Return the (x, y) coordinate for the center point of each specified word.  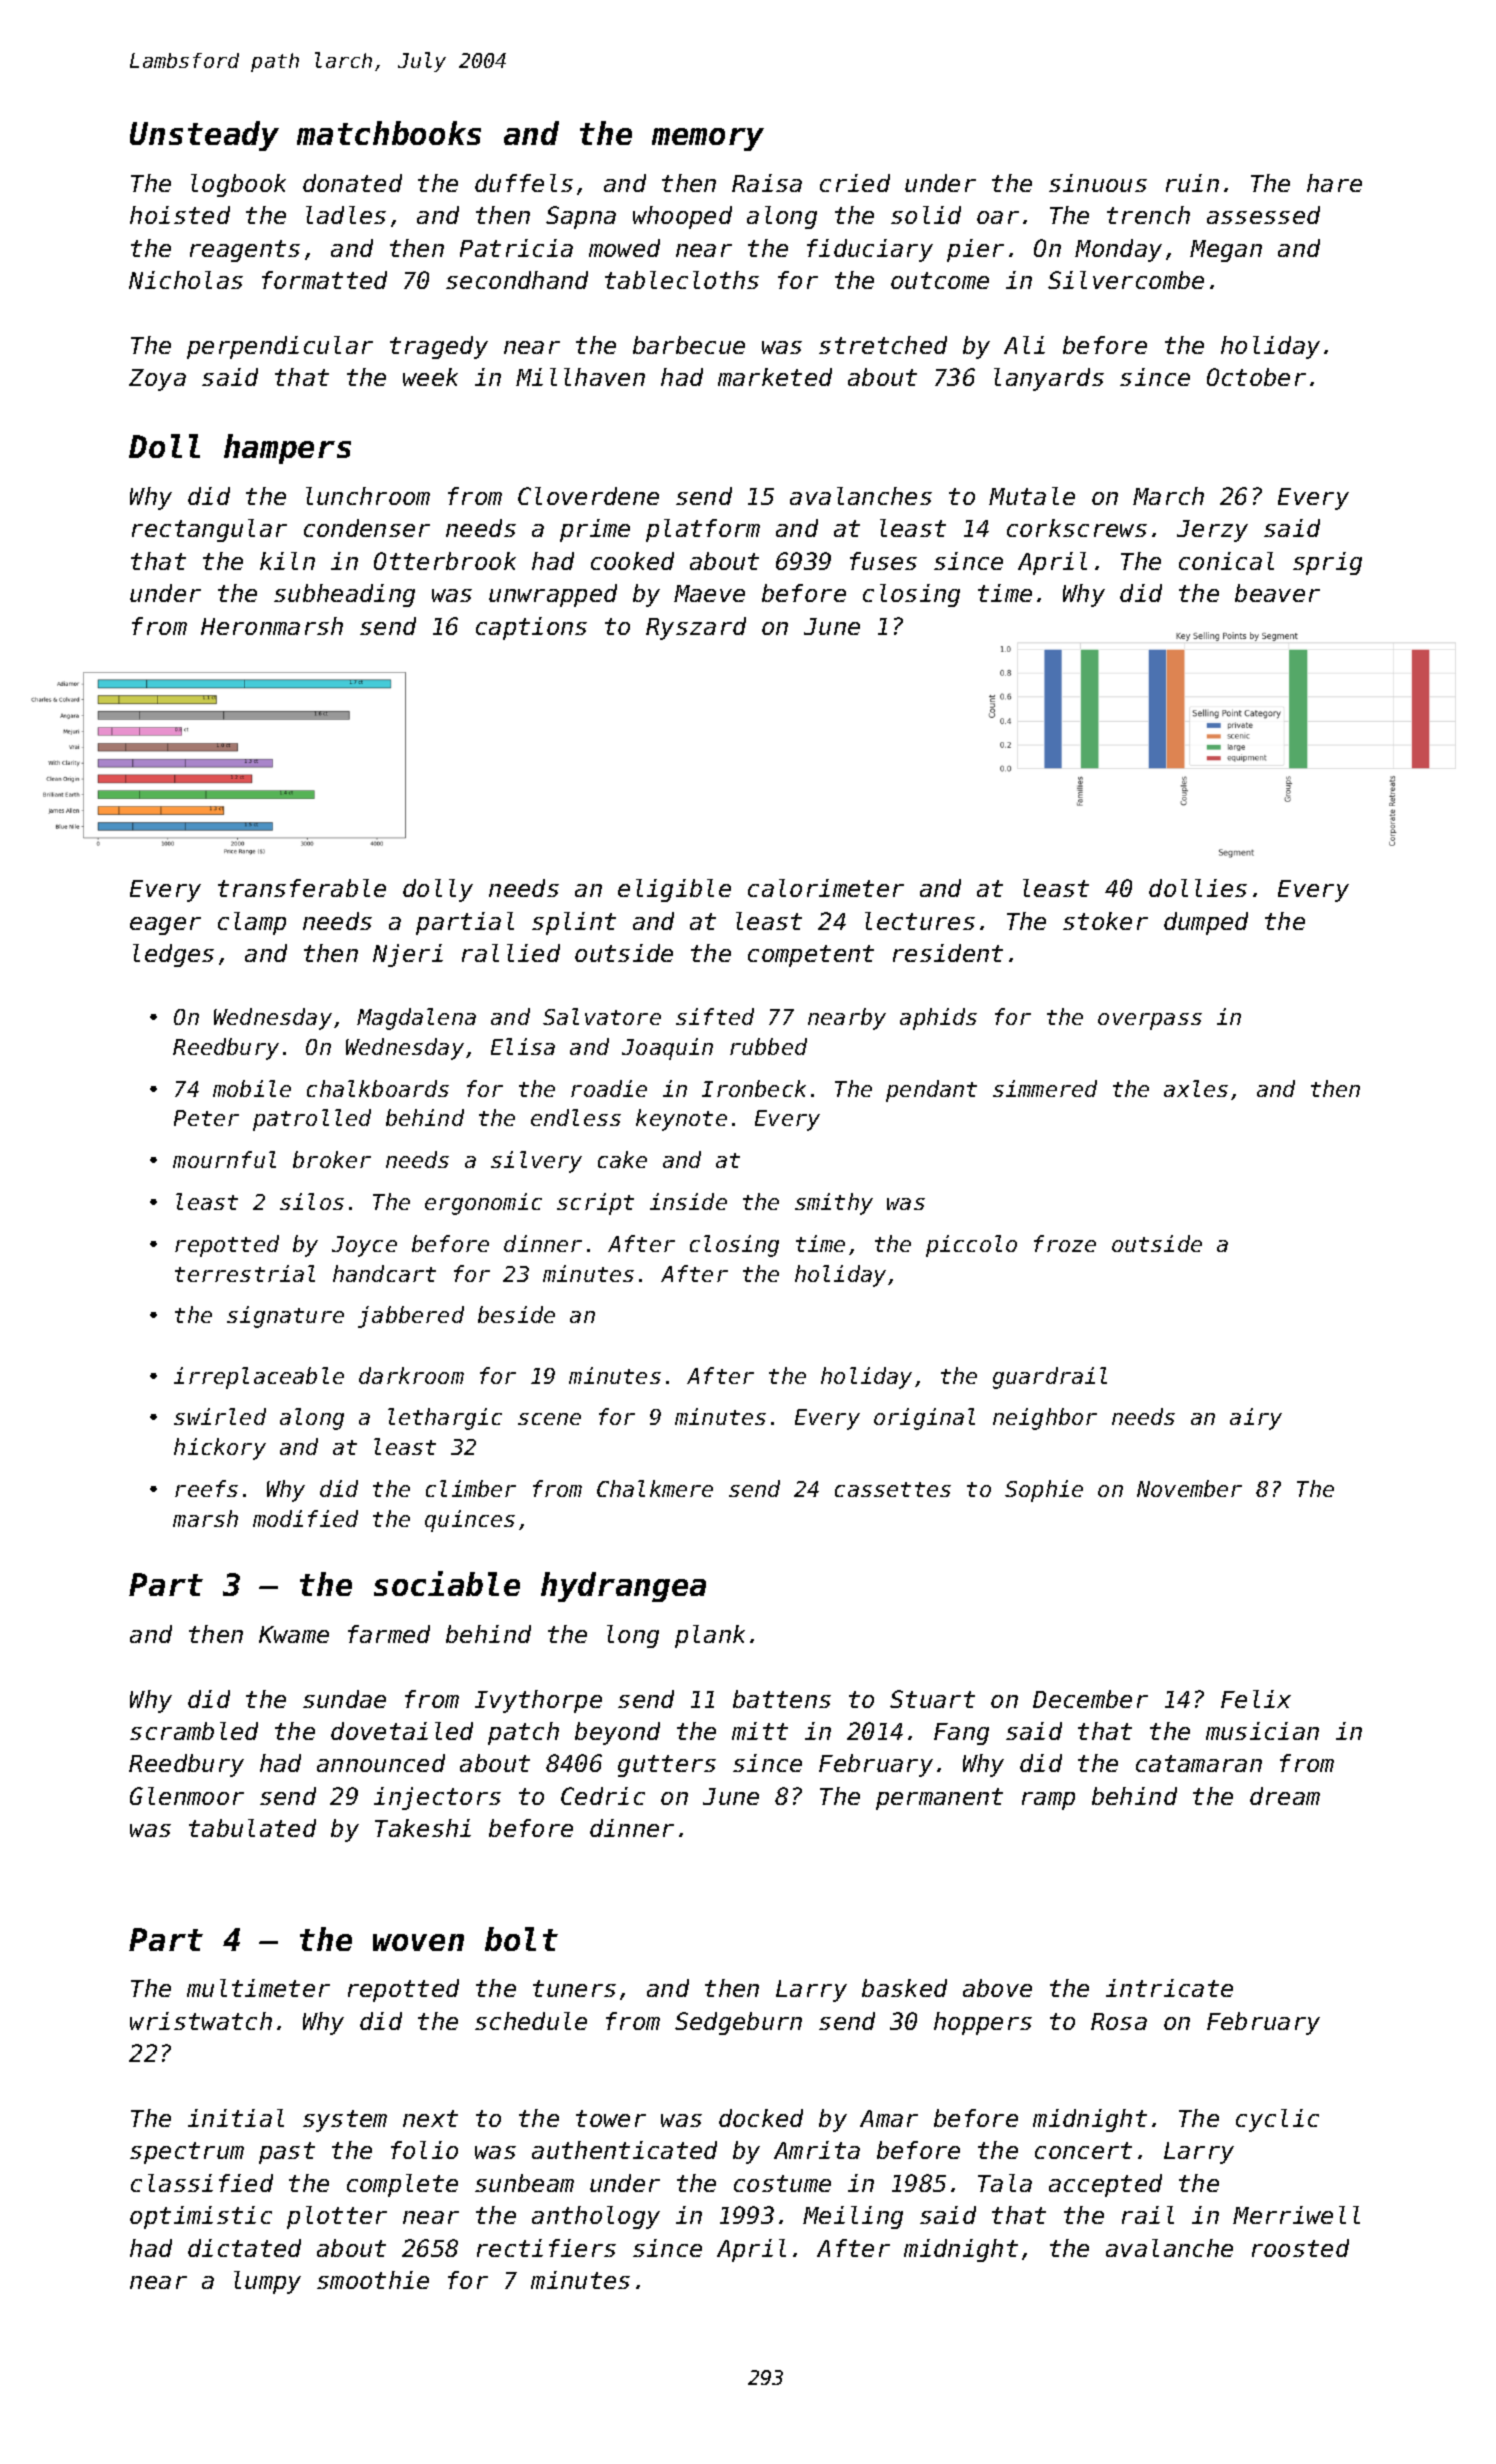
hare (1334, 183)
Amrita (817, 2150)
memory (708, 139)
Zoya (157, 380)
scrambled (194, 1731)
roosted (1300, 2248)
